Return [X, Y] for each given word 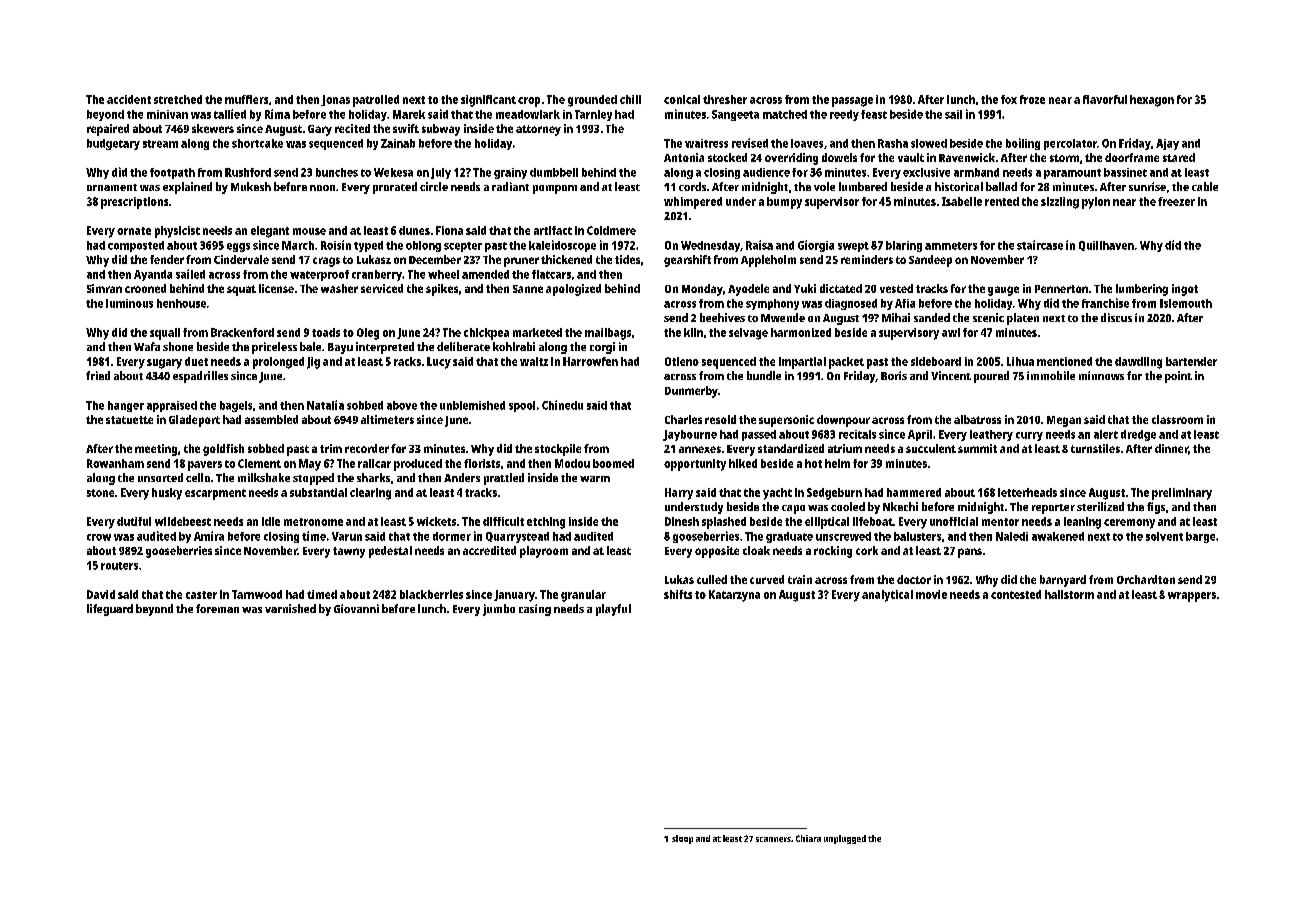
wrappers [1192, 597]
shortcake [257, 143]
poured [991, 377]
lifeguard [110, 610]
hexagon [1152, 101]
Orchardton [1146, 579]
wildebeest [183, 521]
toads [326, 332]
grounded [592, 101]
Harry [679, 494]
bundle [764, 375]
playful [613, 610]
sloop [682, 839]
